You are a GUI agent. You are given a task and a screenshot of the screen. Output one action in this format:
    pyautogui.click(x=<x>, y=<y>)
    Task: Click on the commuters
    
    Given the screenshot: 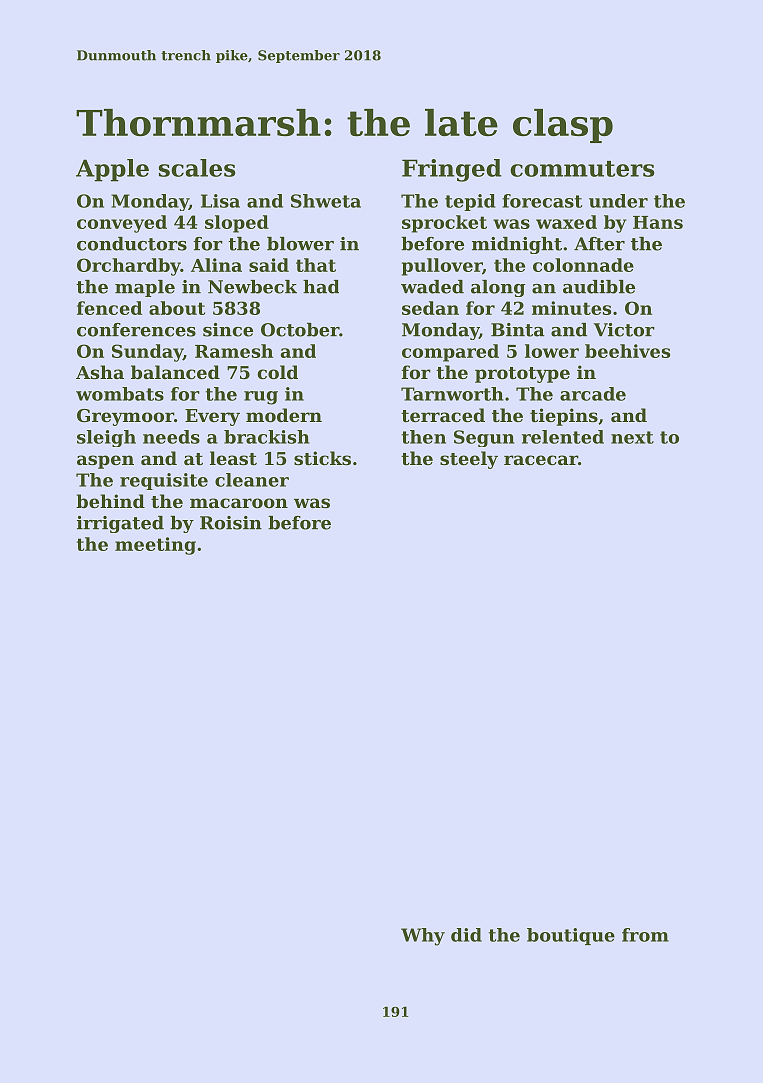 What is the action you would take?
    pyautogui.click(x=582, y=169)
